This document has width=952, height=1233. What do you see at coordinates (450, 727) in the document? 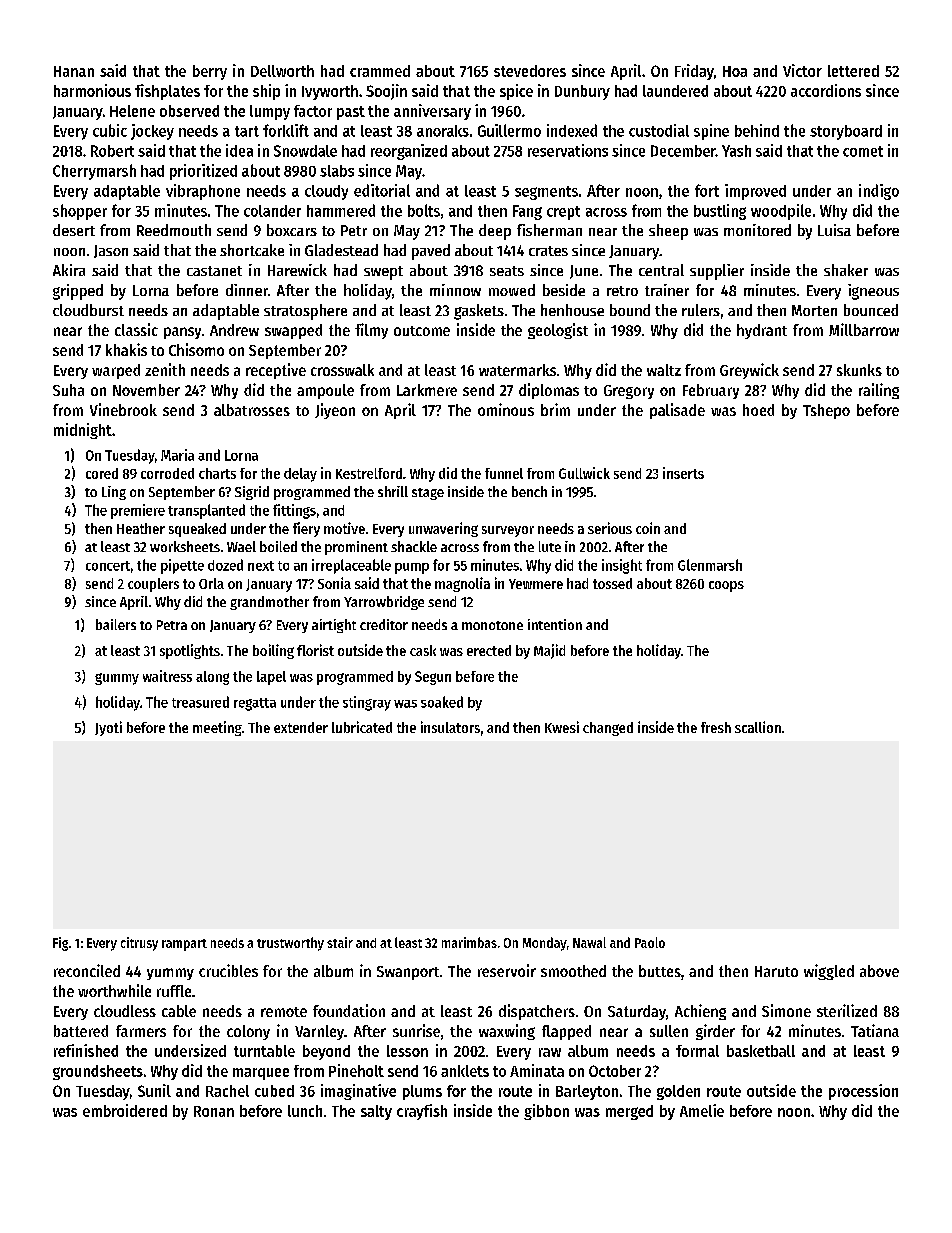
I see `insulators` at bounding box center [450, 727].
